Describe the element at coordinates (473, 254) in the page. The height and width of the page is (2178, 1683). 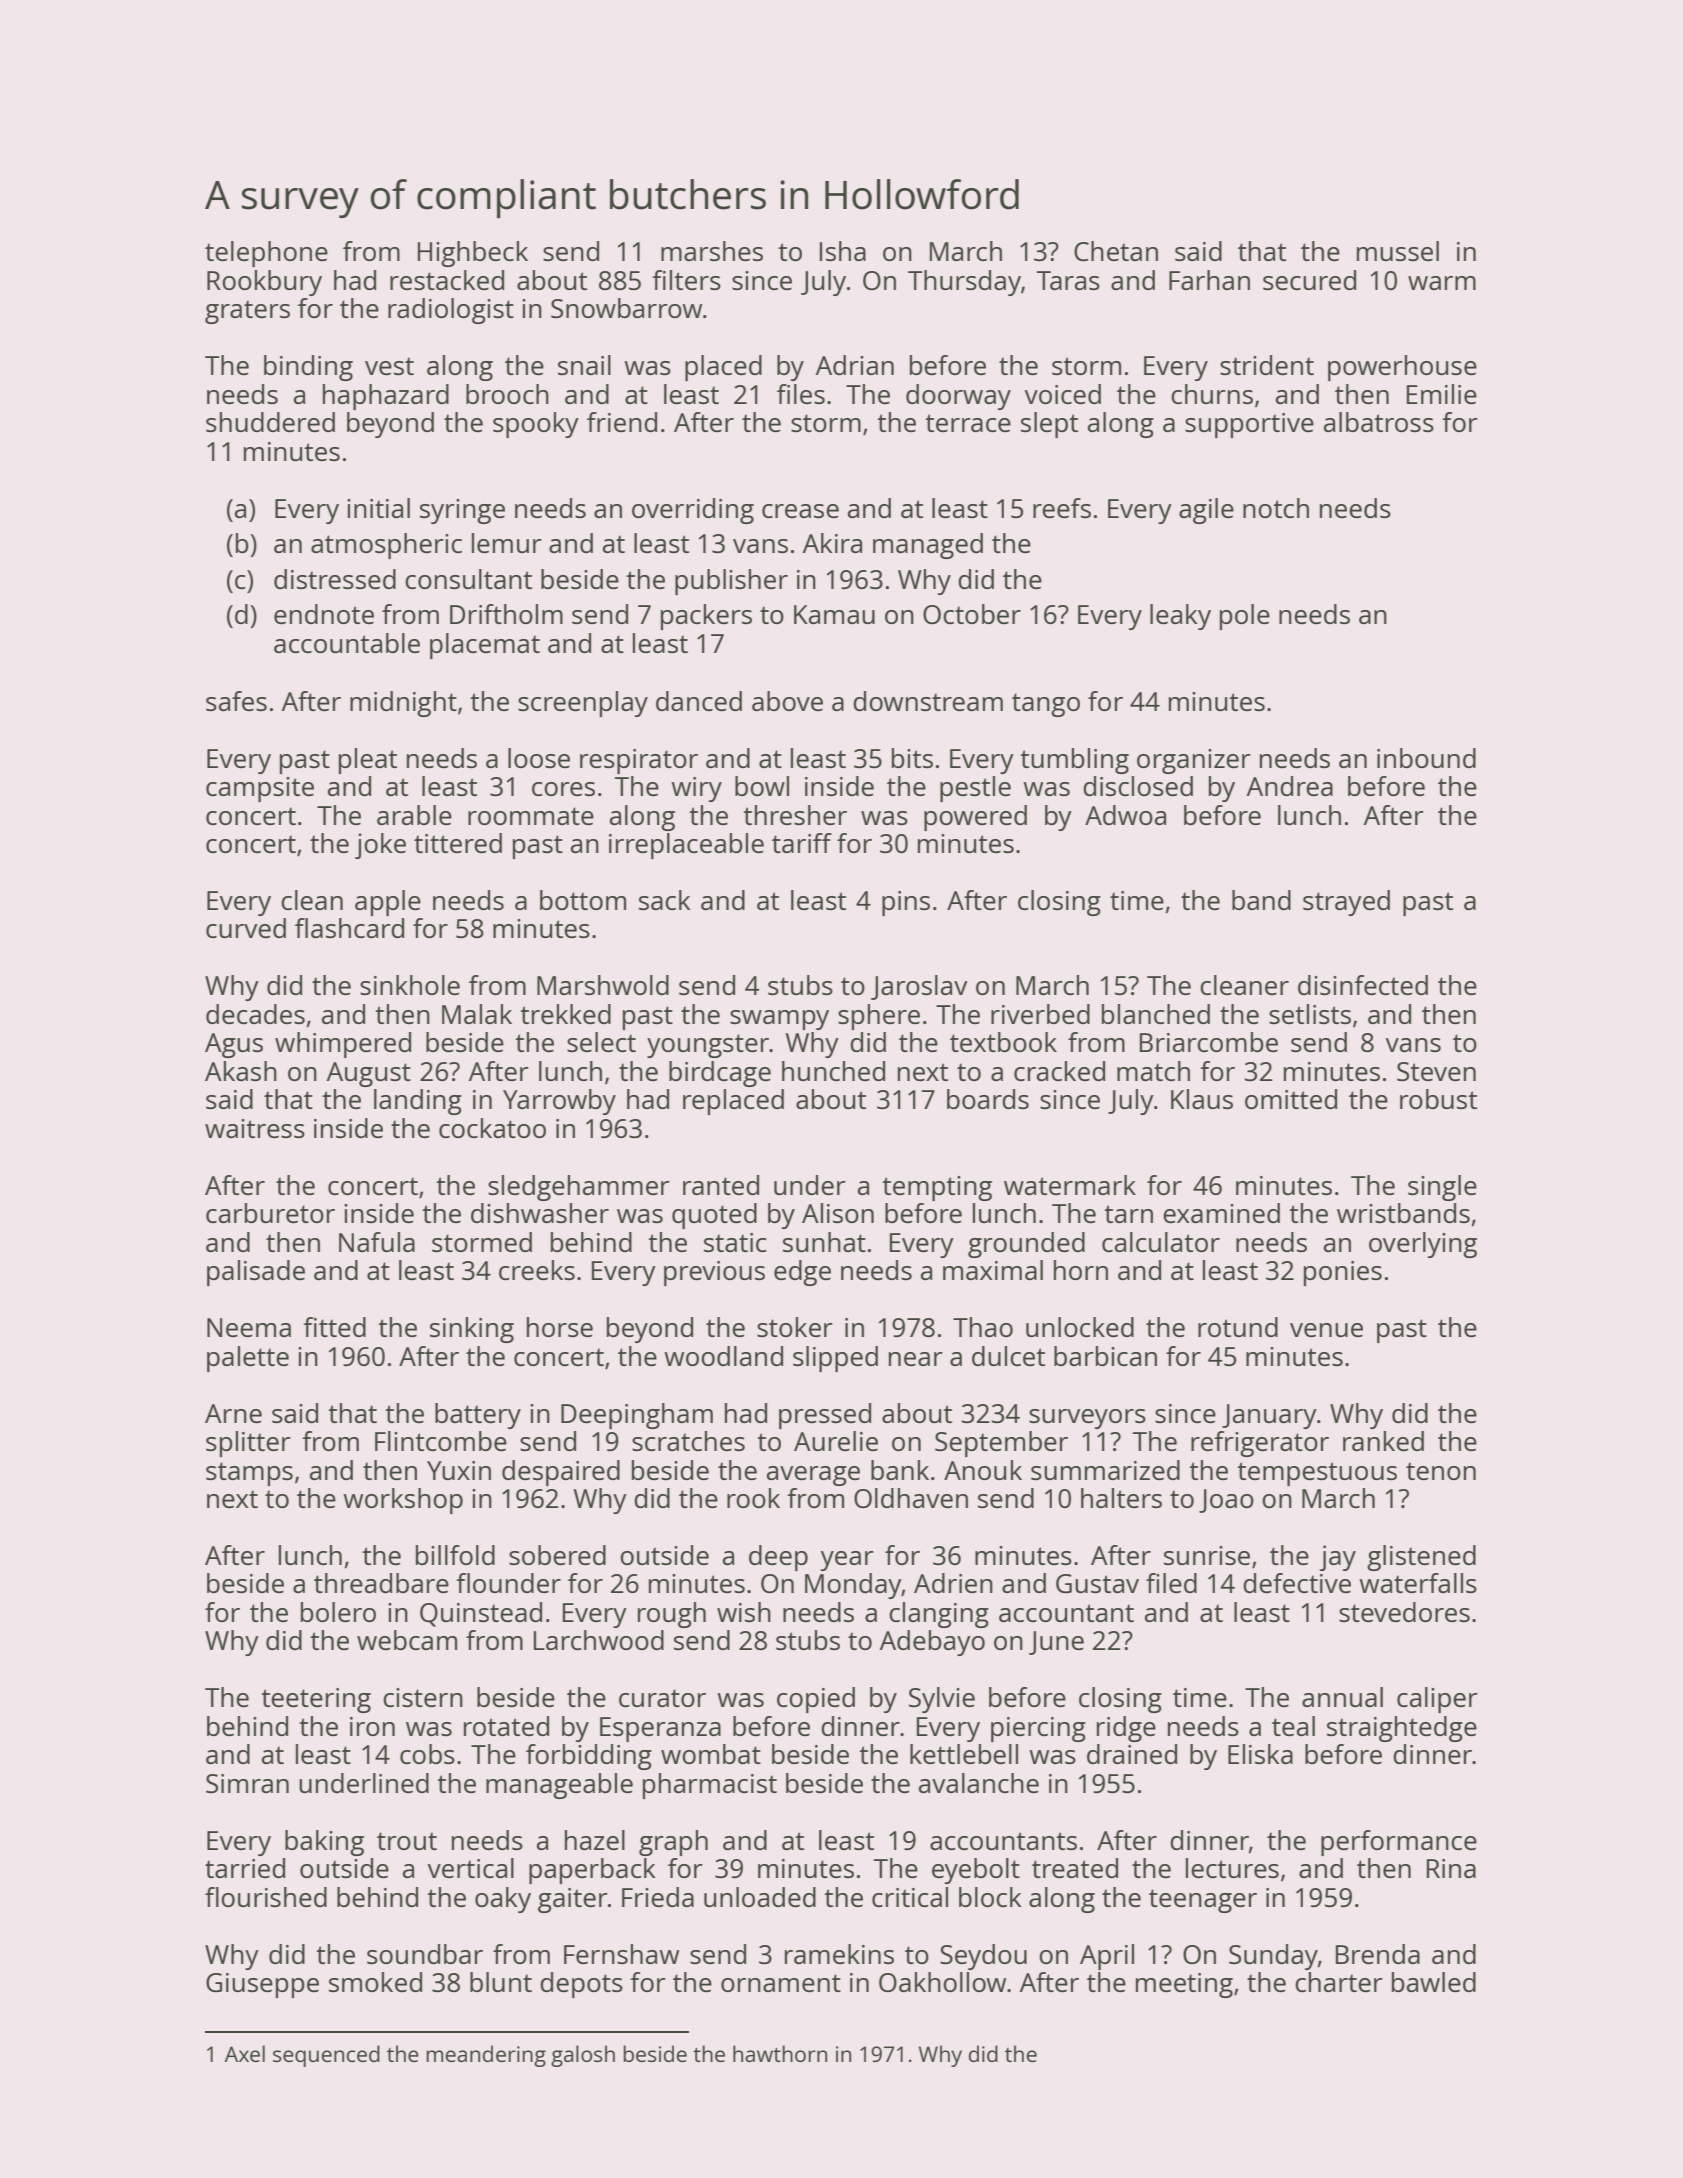
I see `Highbeck` at that location.
